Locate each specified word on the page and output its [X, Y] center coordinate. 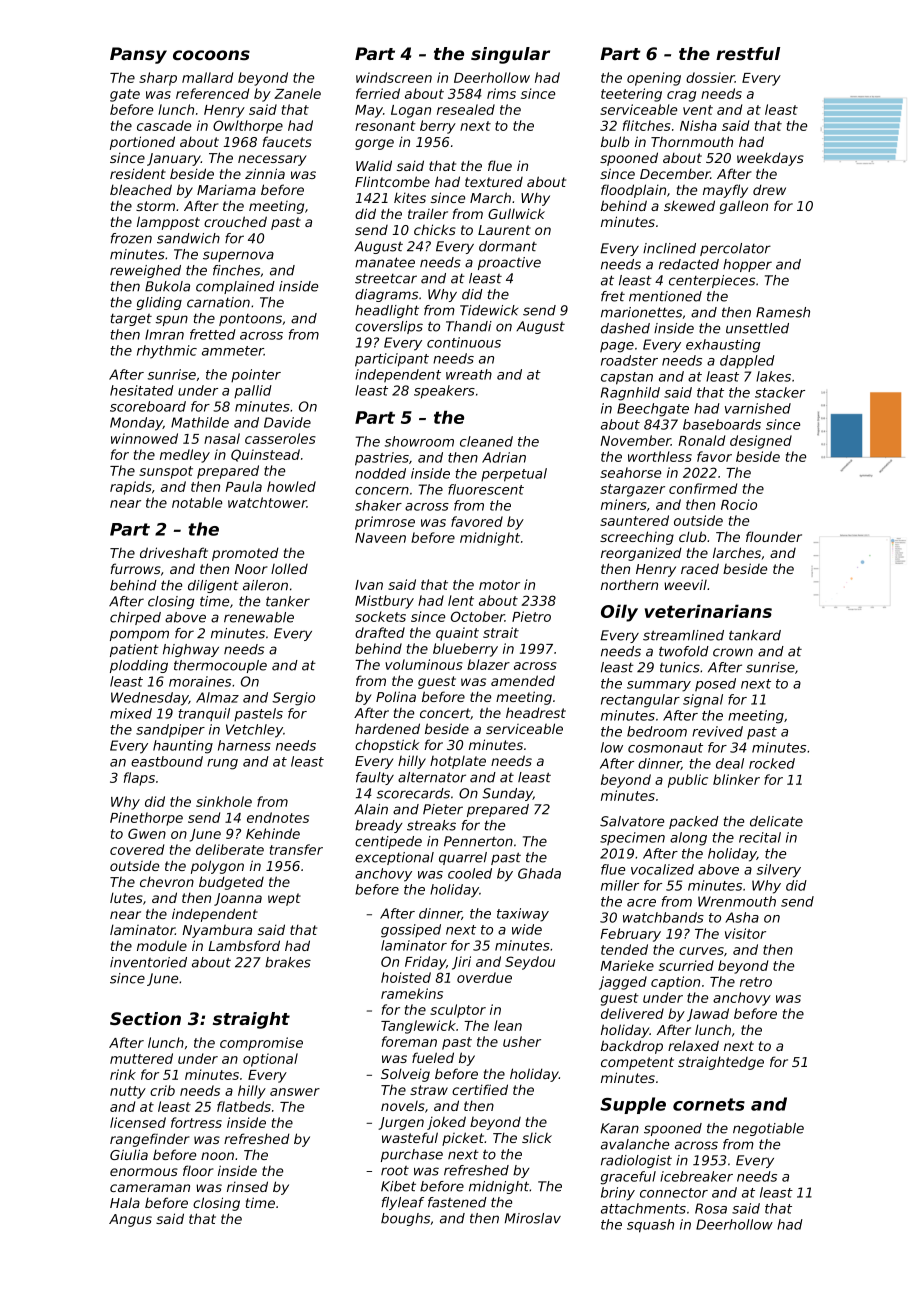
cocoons [211, 55]
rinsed [247, 1186]
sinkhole [224, 801]
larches [737, 552]
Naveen [380, 538]
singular [510, 55]
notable [197, 502]
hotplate [458, 762]
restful [748, 53]
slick [537, 1137]
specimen [632, 838]
